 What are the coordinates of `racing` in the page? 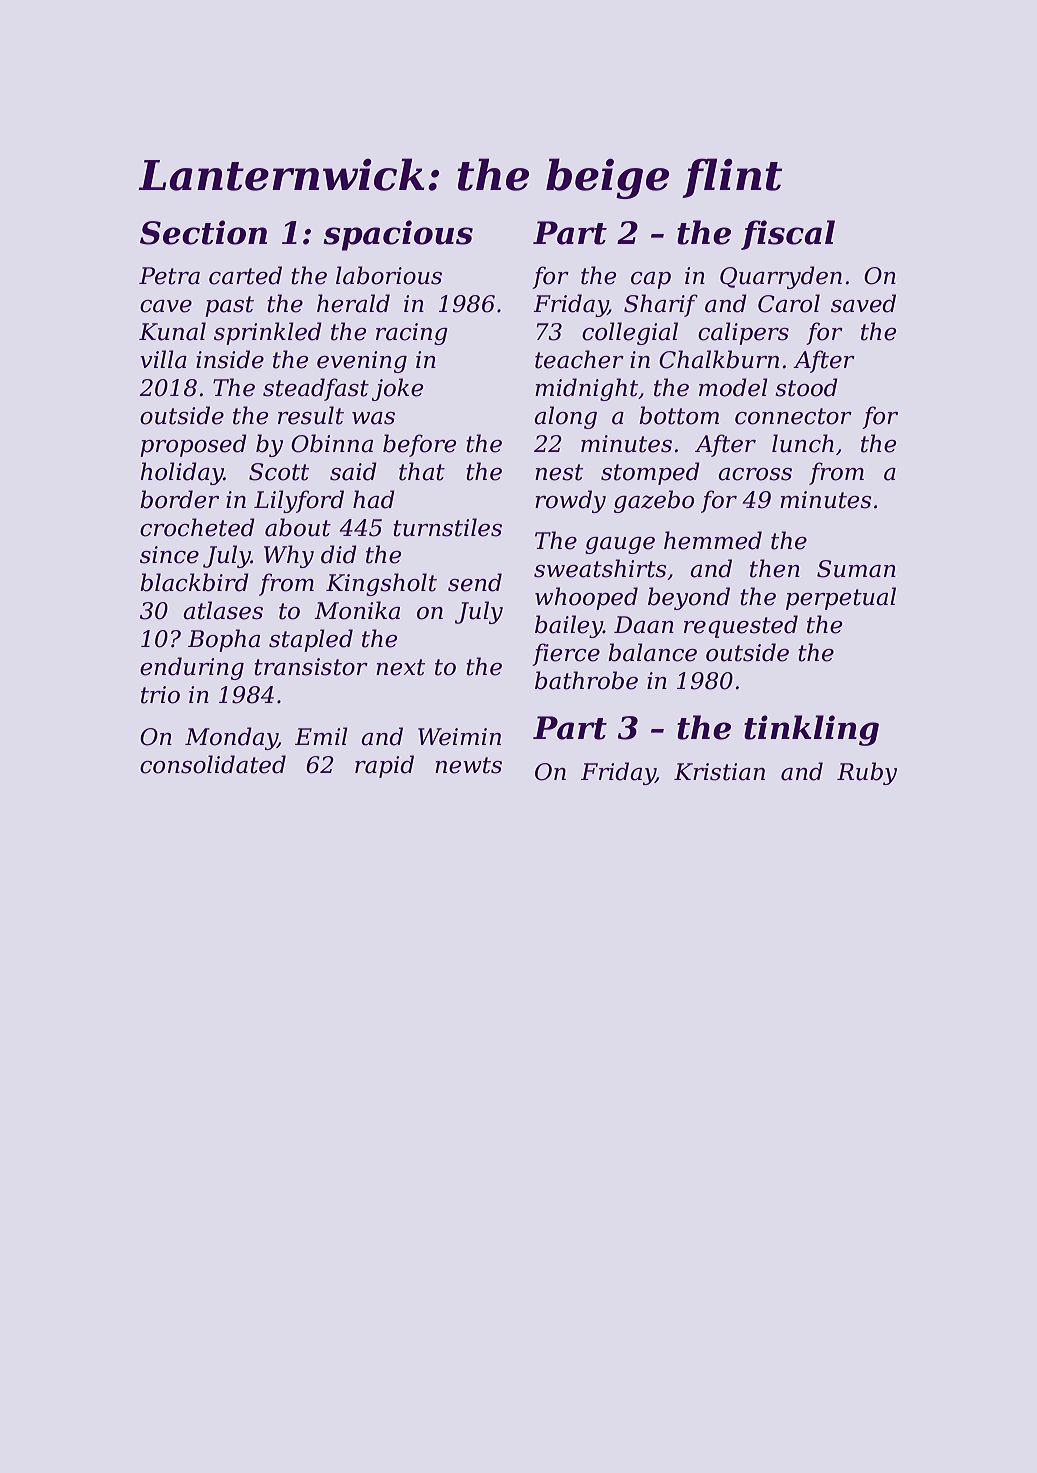 It's located at (412, 334).
